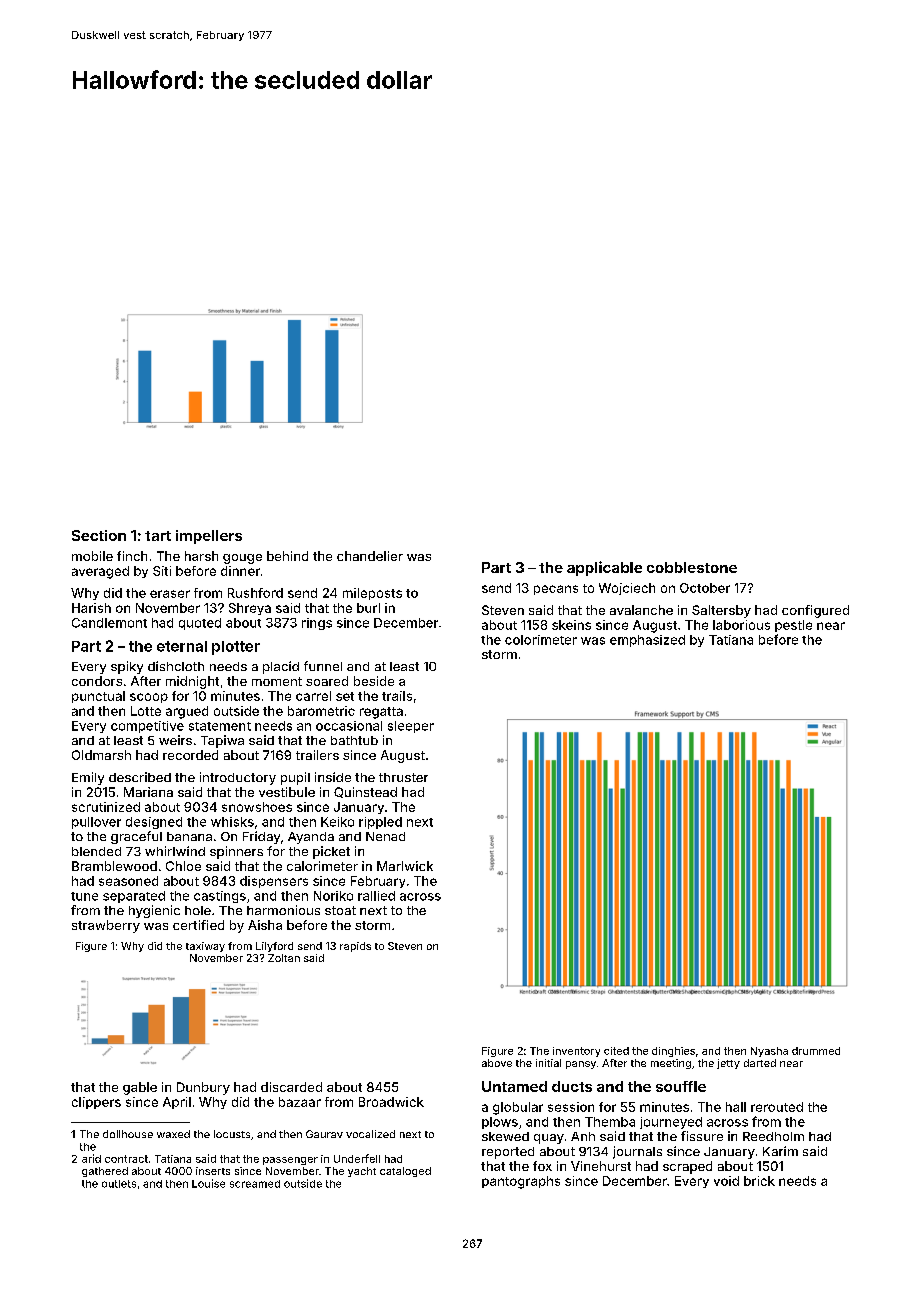 The height and width of the image is (1308, 924). Describe the element at coordinates (291, 1087) in the image. I see `discarded` at that location.
